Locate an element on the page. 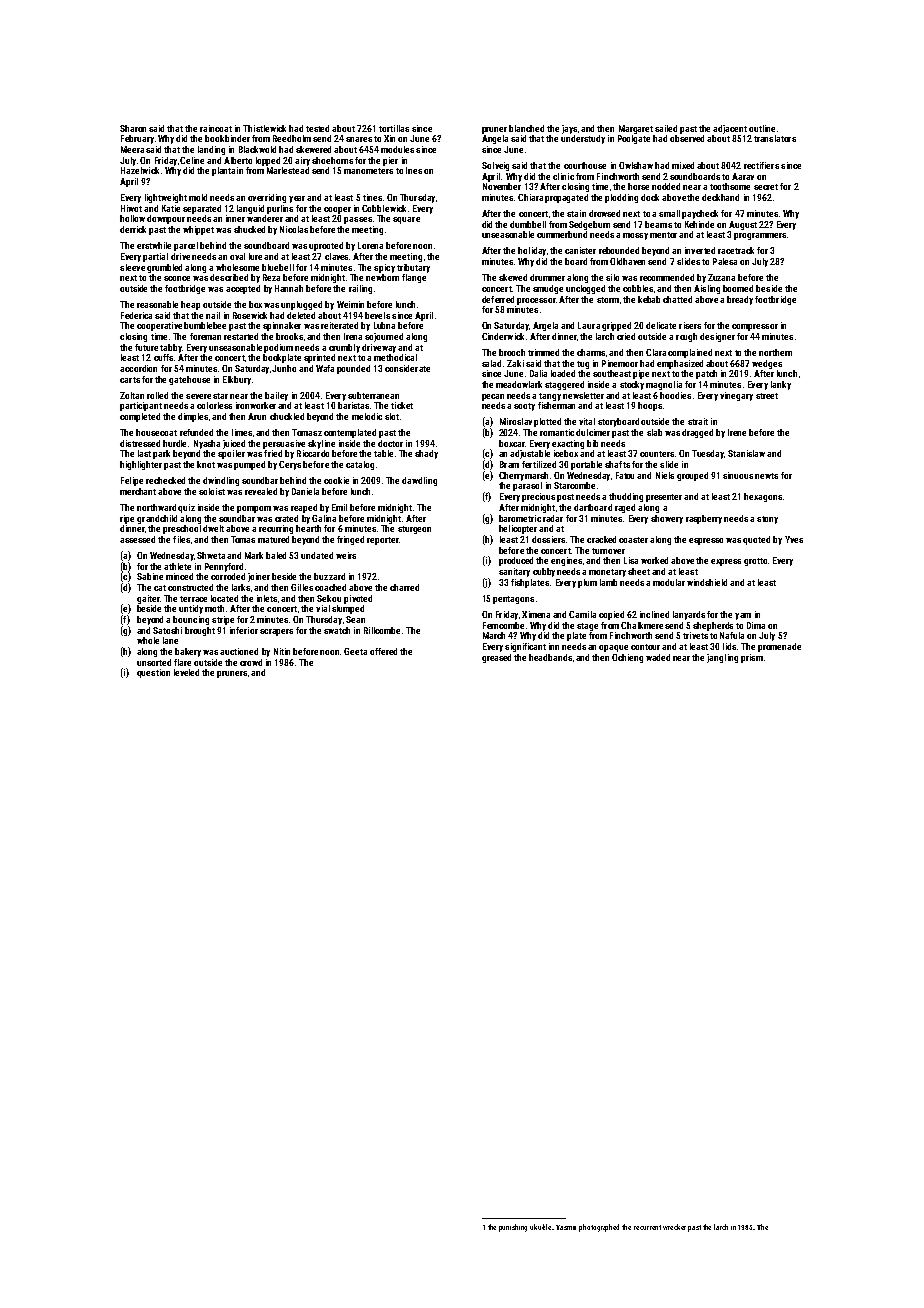 Image resolution: width=924 pixels, height=1308 pixels. Solveig is located at coordinates (495, 166).
